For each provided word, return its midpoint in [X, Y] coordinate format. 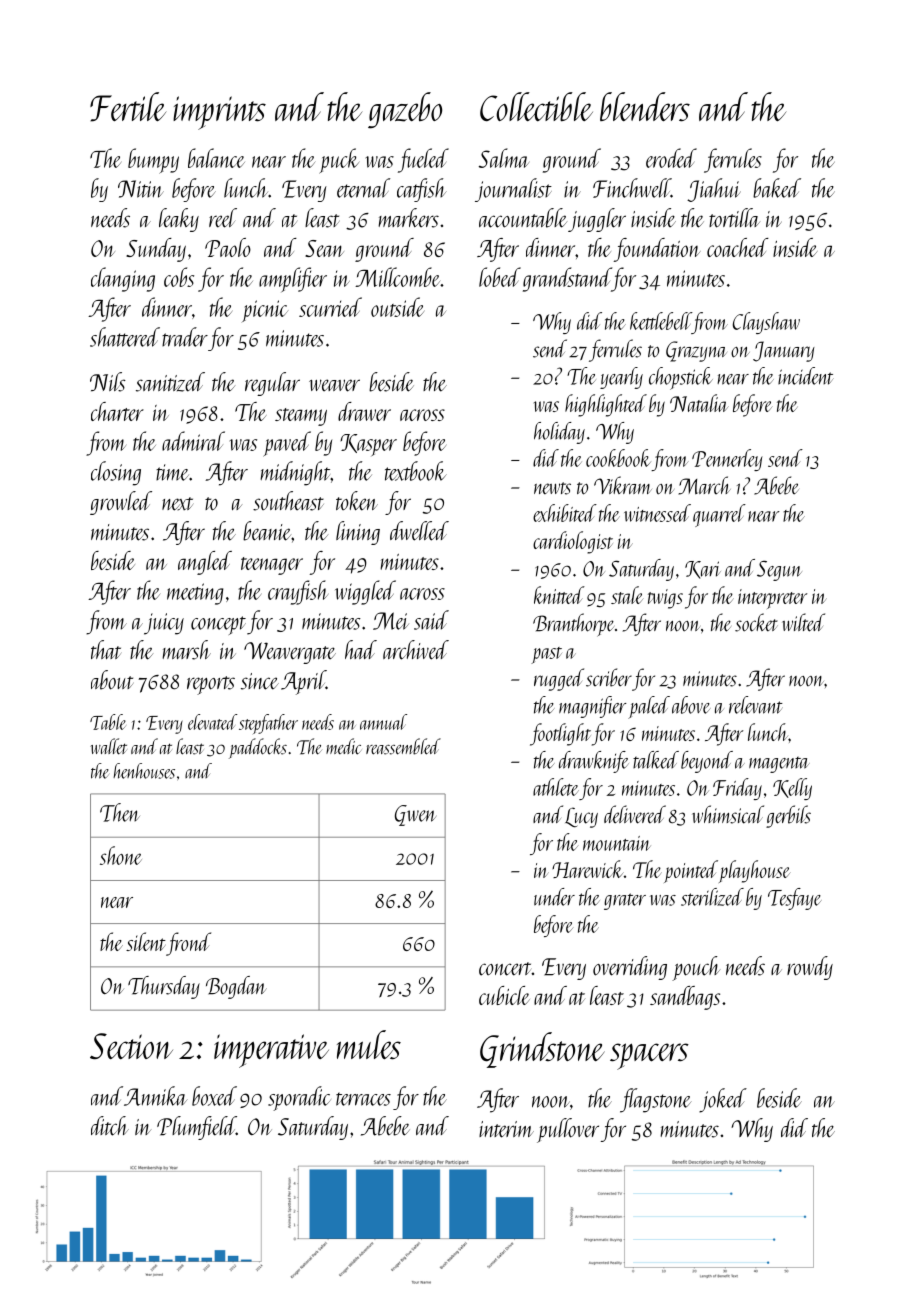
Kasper [368, 445]
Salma [504, 158]
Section [131, 1046]
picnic [265, 311]
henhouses [144, 771]
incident [806, 376]
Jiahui [714, 190]
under [554, 897]
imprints [219, 113]
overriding [630, 968]
